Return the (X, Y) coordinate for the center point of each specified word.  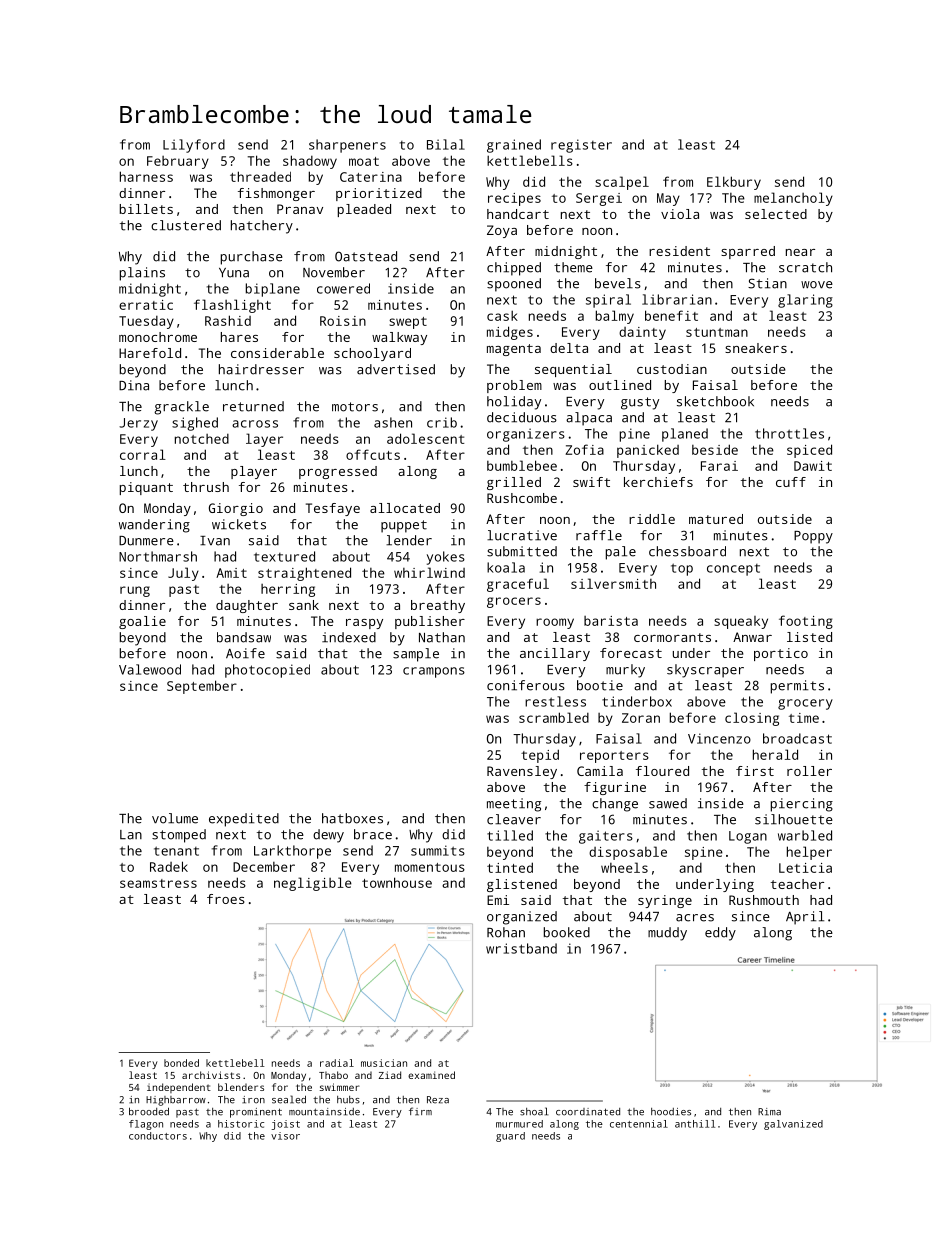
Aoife (245, 653)
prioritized (379, 194)
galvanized (793, 1125)
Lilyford (194, 146)
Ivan (215, 541)
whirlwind (429, 572)
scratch (805, 267)
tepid (540, 756)
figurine (615, 788)
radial (337, 1063)
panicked (648, 451)
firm (420, 1111)
